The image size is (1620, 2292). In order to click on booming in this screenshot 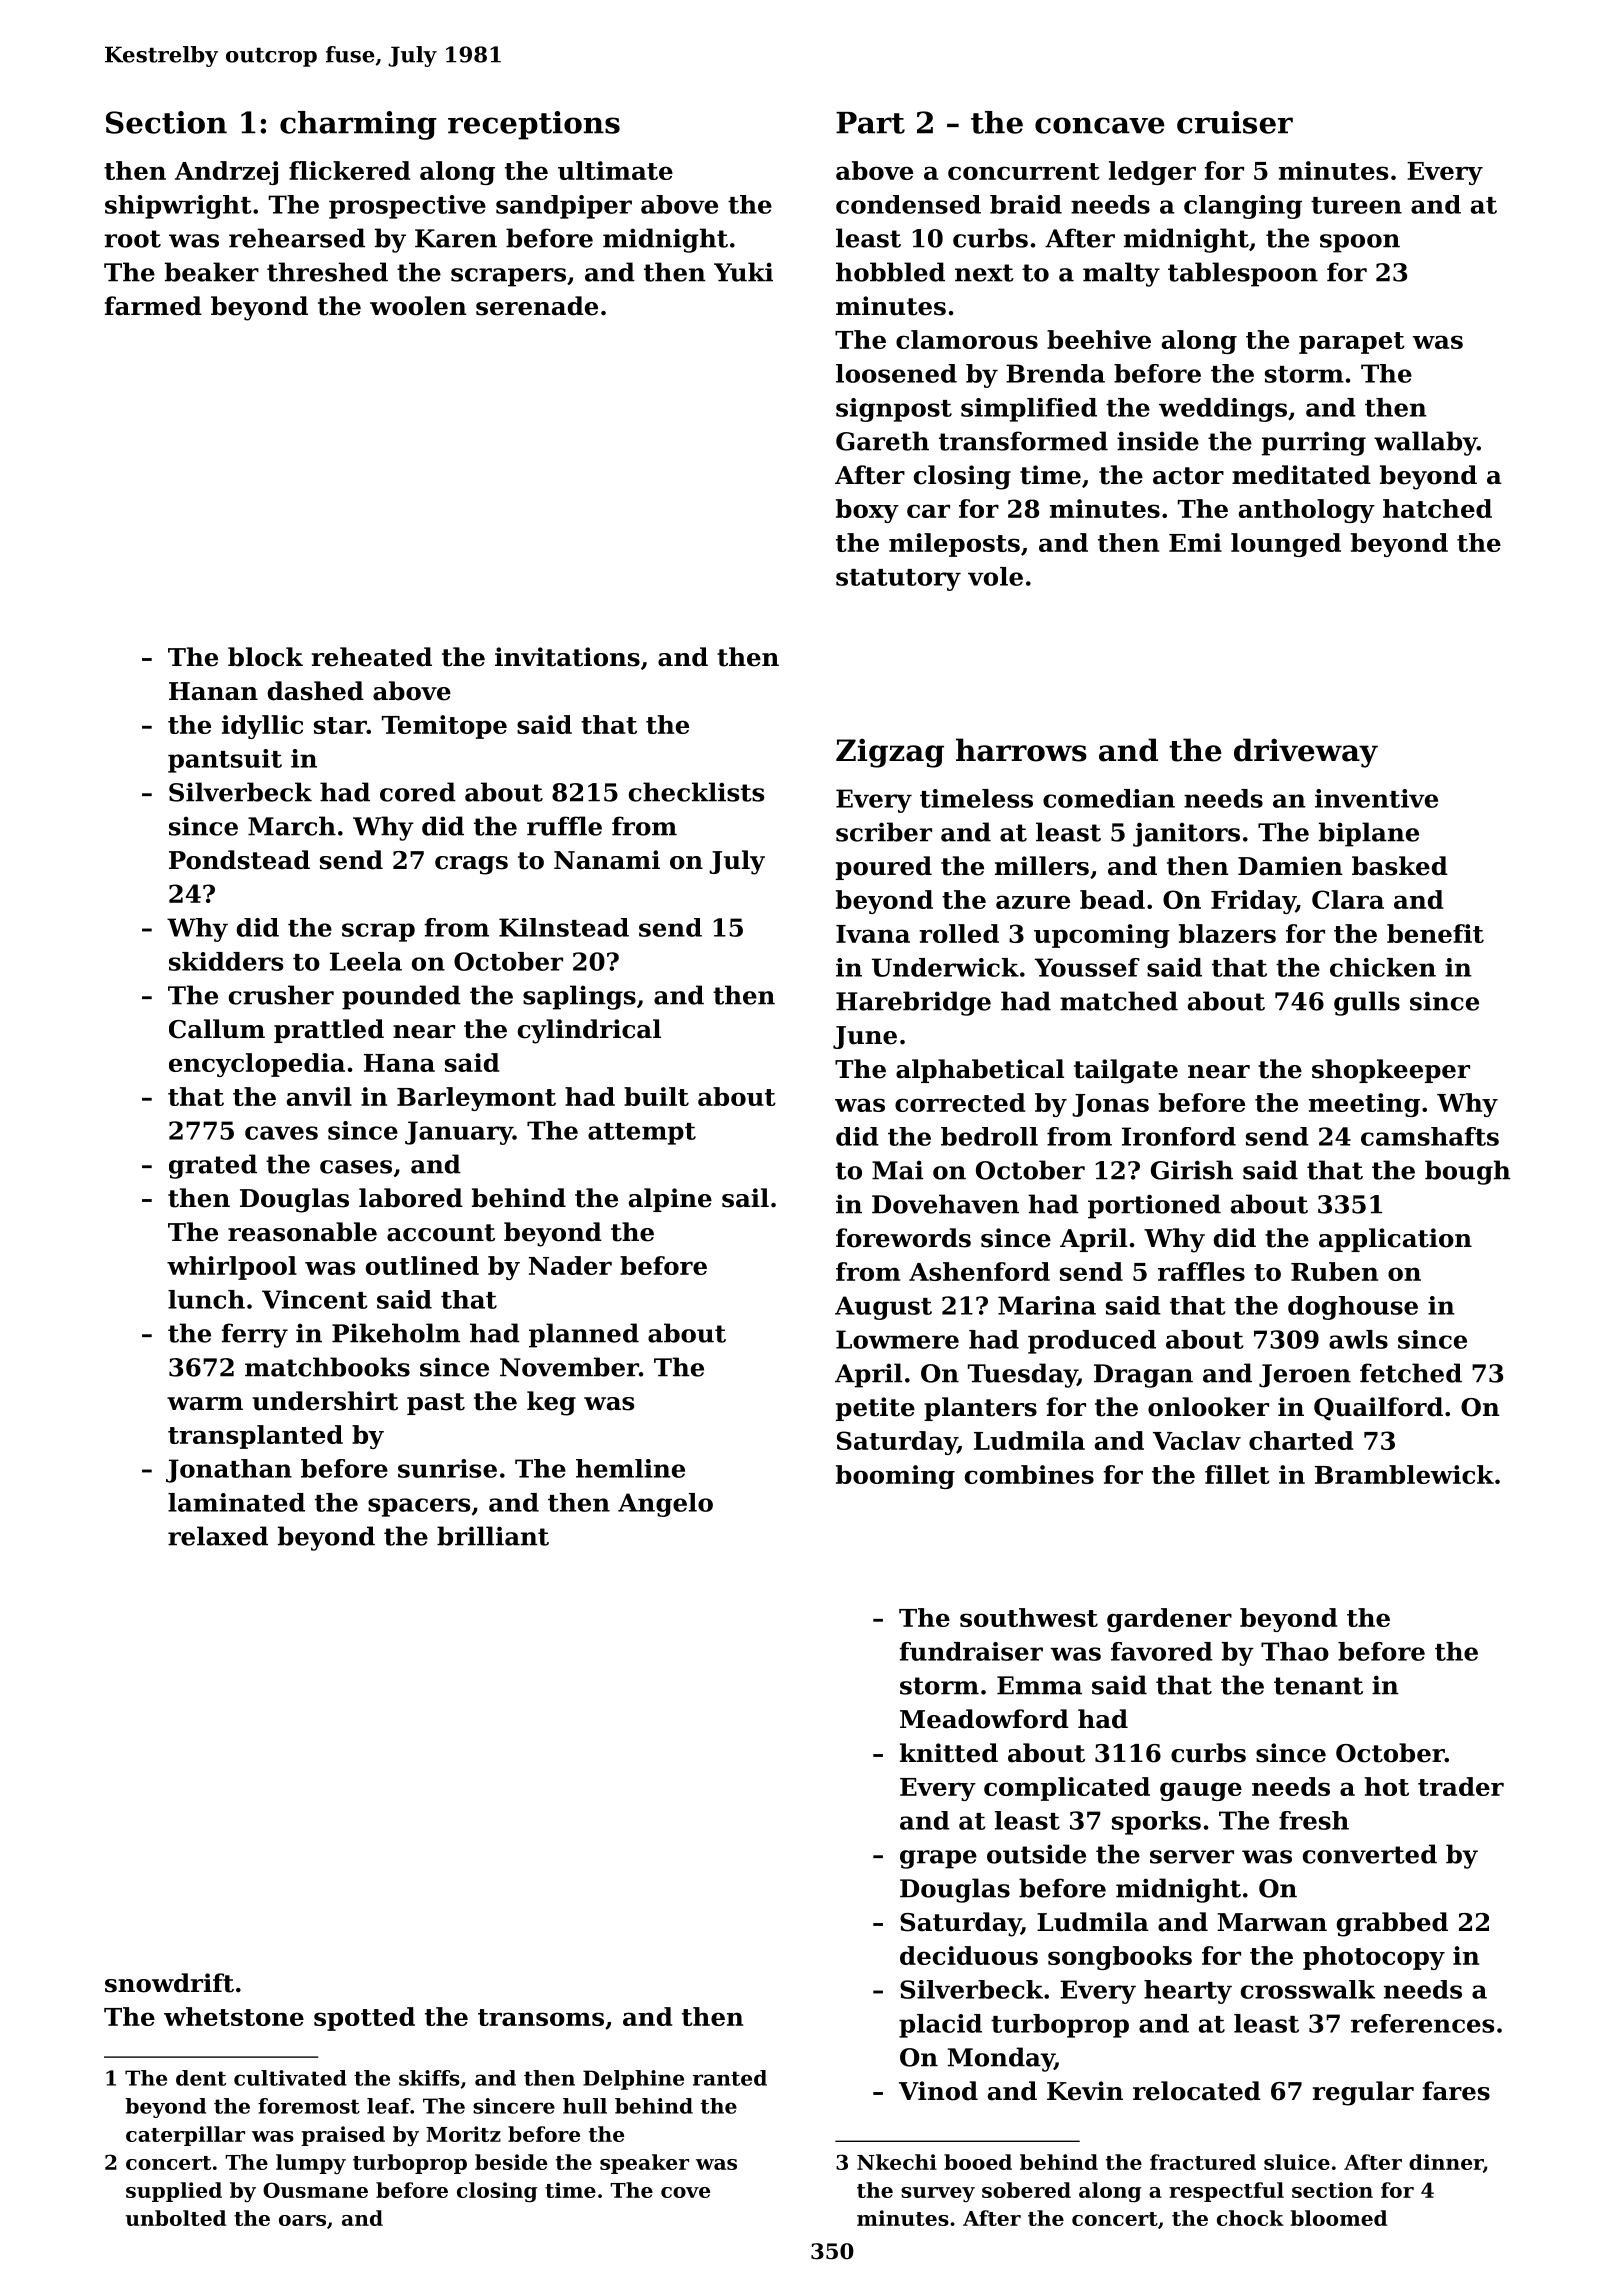, I will do `click(895, 1477)`.
